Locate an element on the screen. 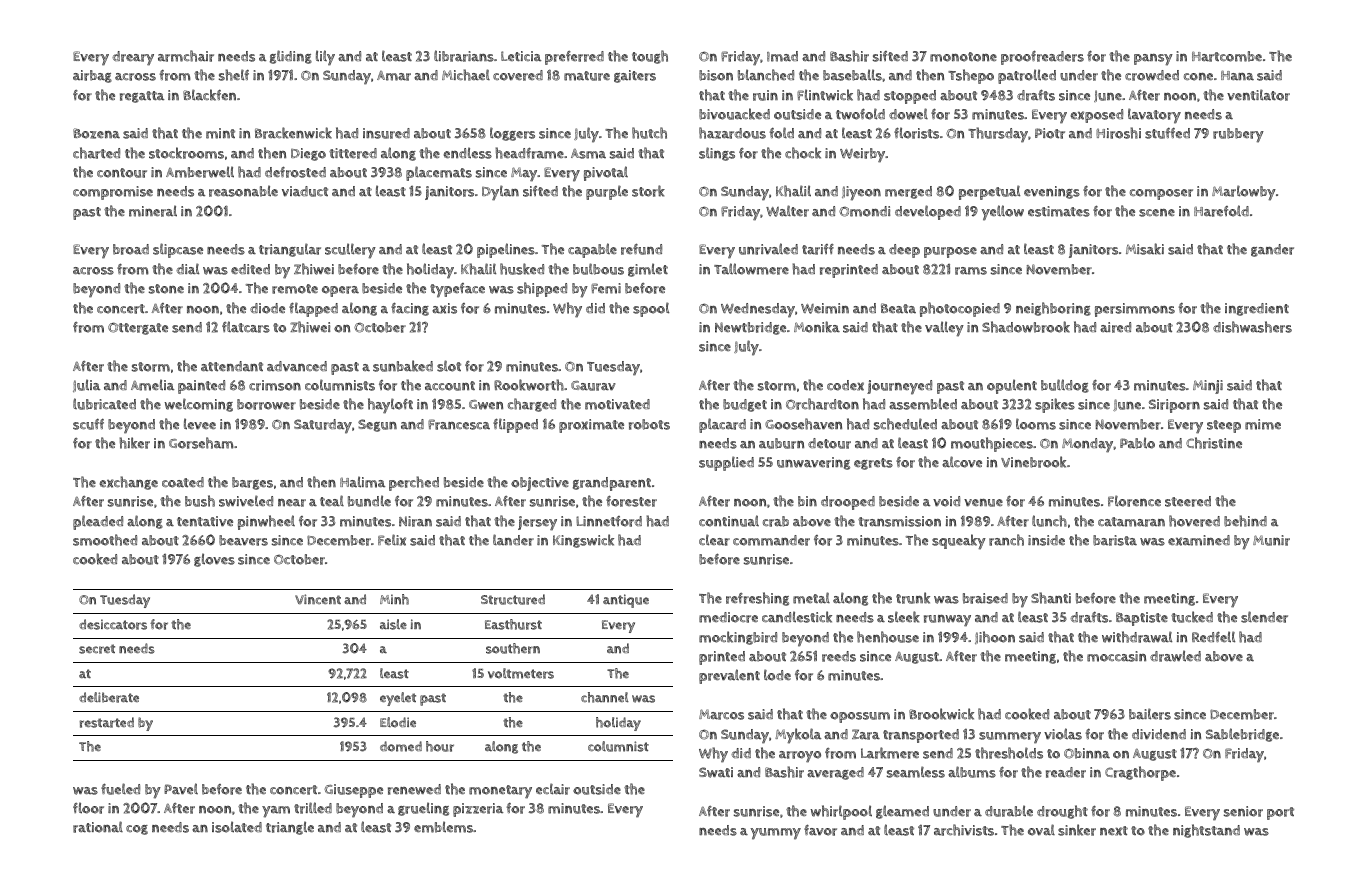  barges is located at coordinates (252, 483).
